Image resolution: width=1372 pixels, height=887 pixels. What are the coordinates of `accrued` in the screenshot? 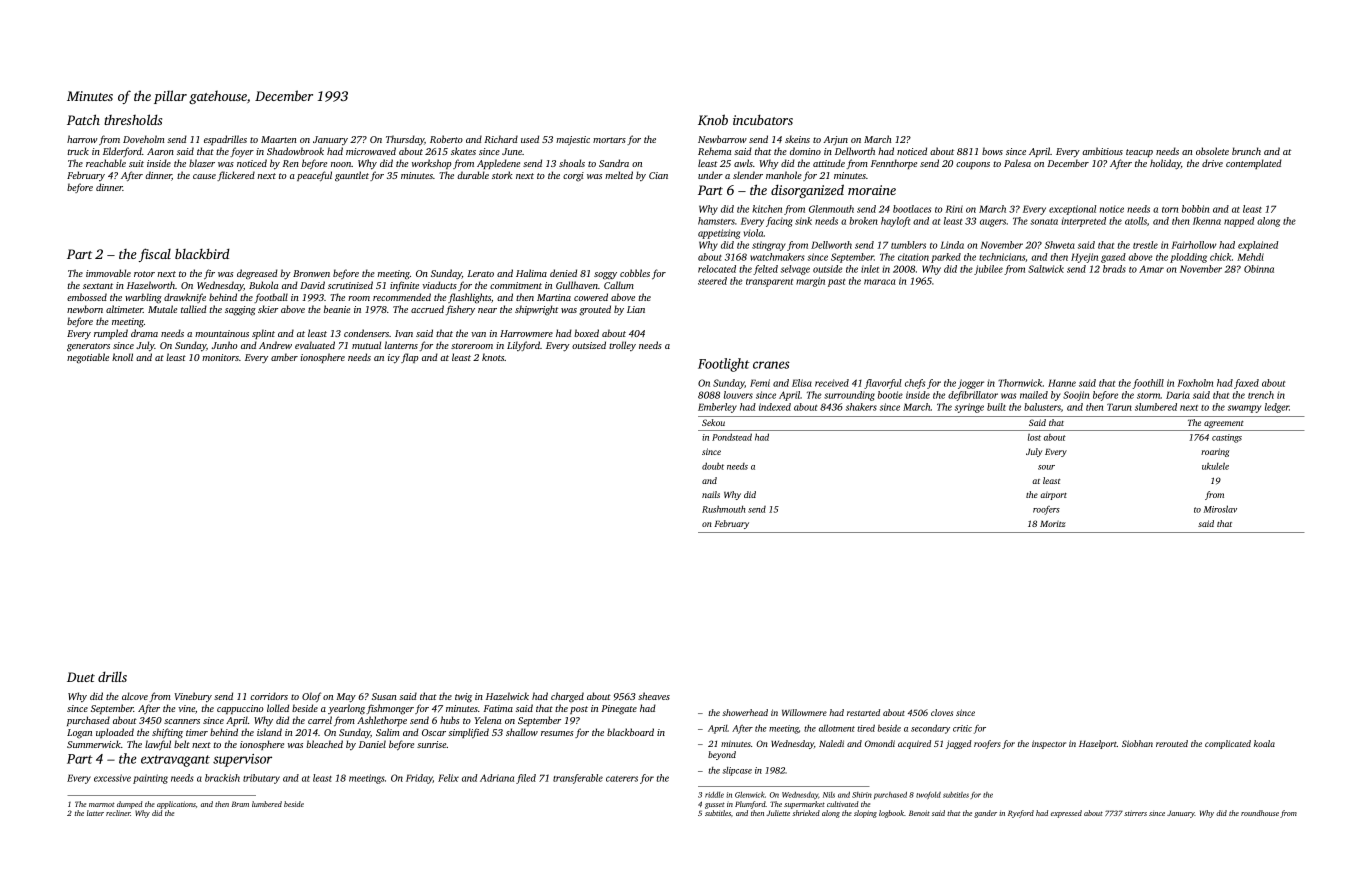 It's located at (427, 309).
